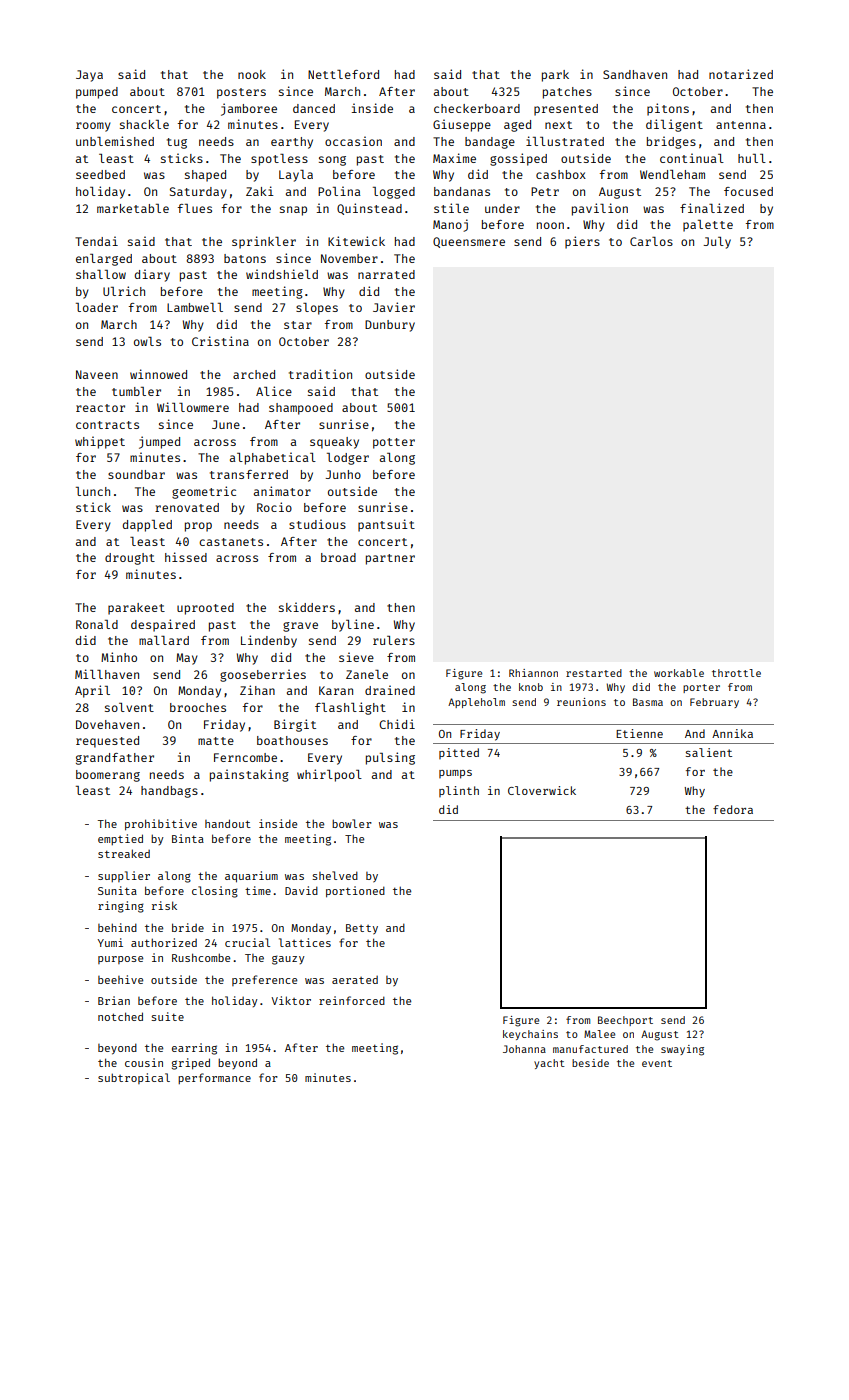  What do you see at coordinates (352, 1000) in the page?
I see `reinforced` at bounding box center [352, 1000].
